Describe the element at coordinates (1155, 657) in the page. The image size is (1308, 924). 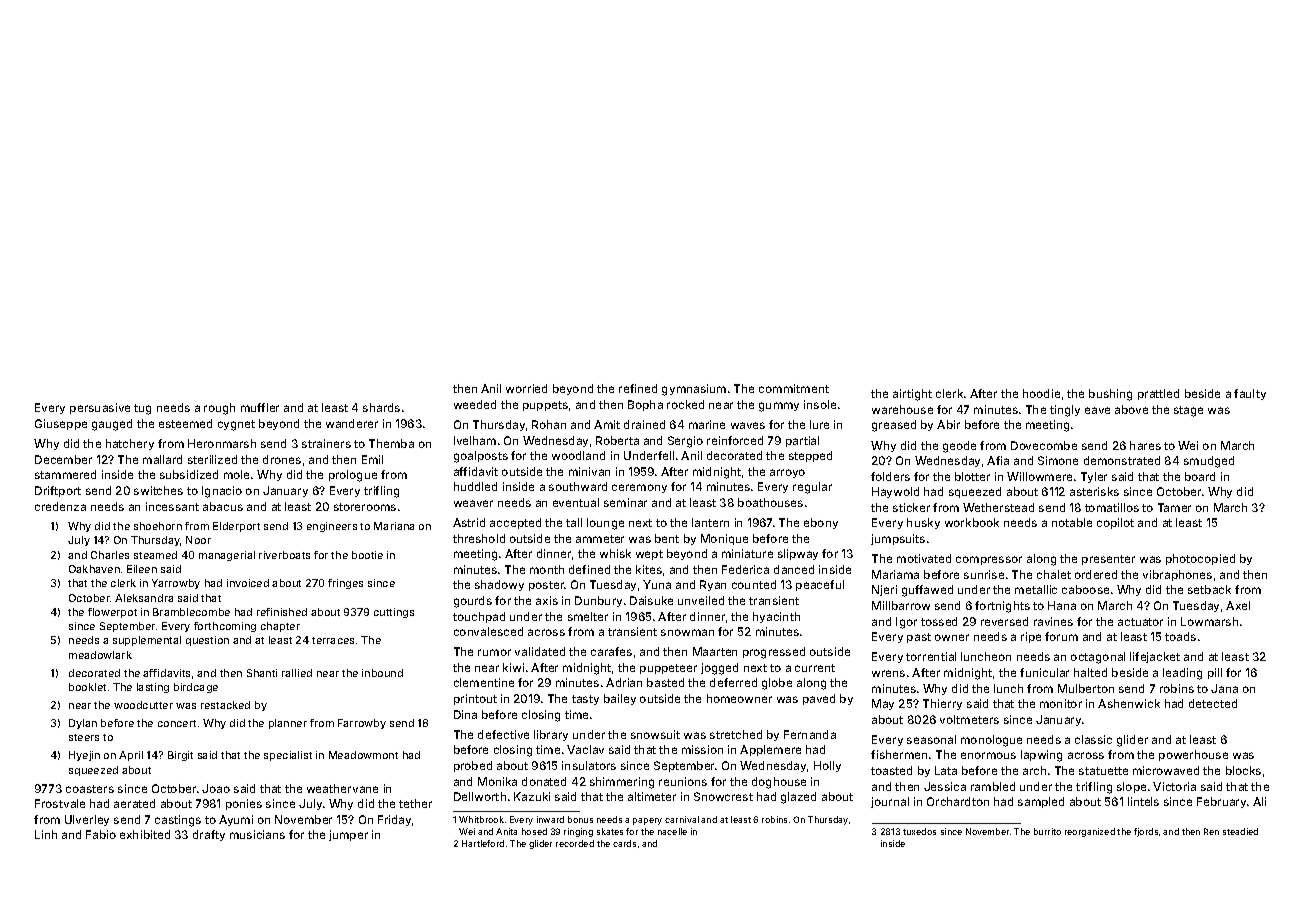
I see `lifejacket` at that location.
